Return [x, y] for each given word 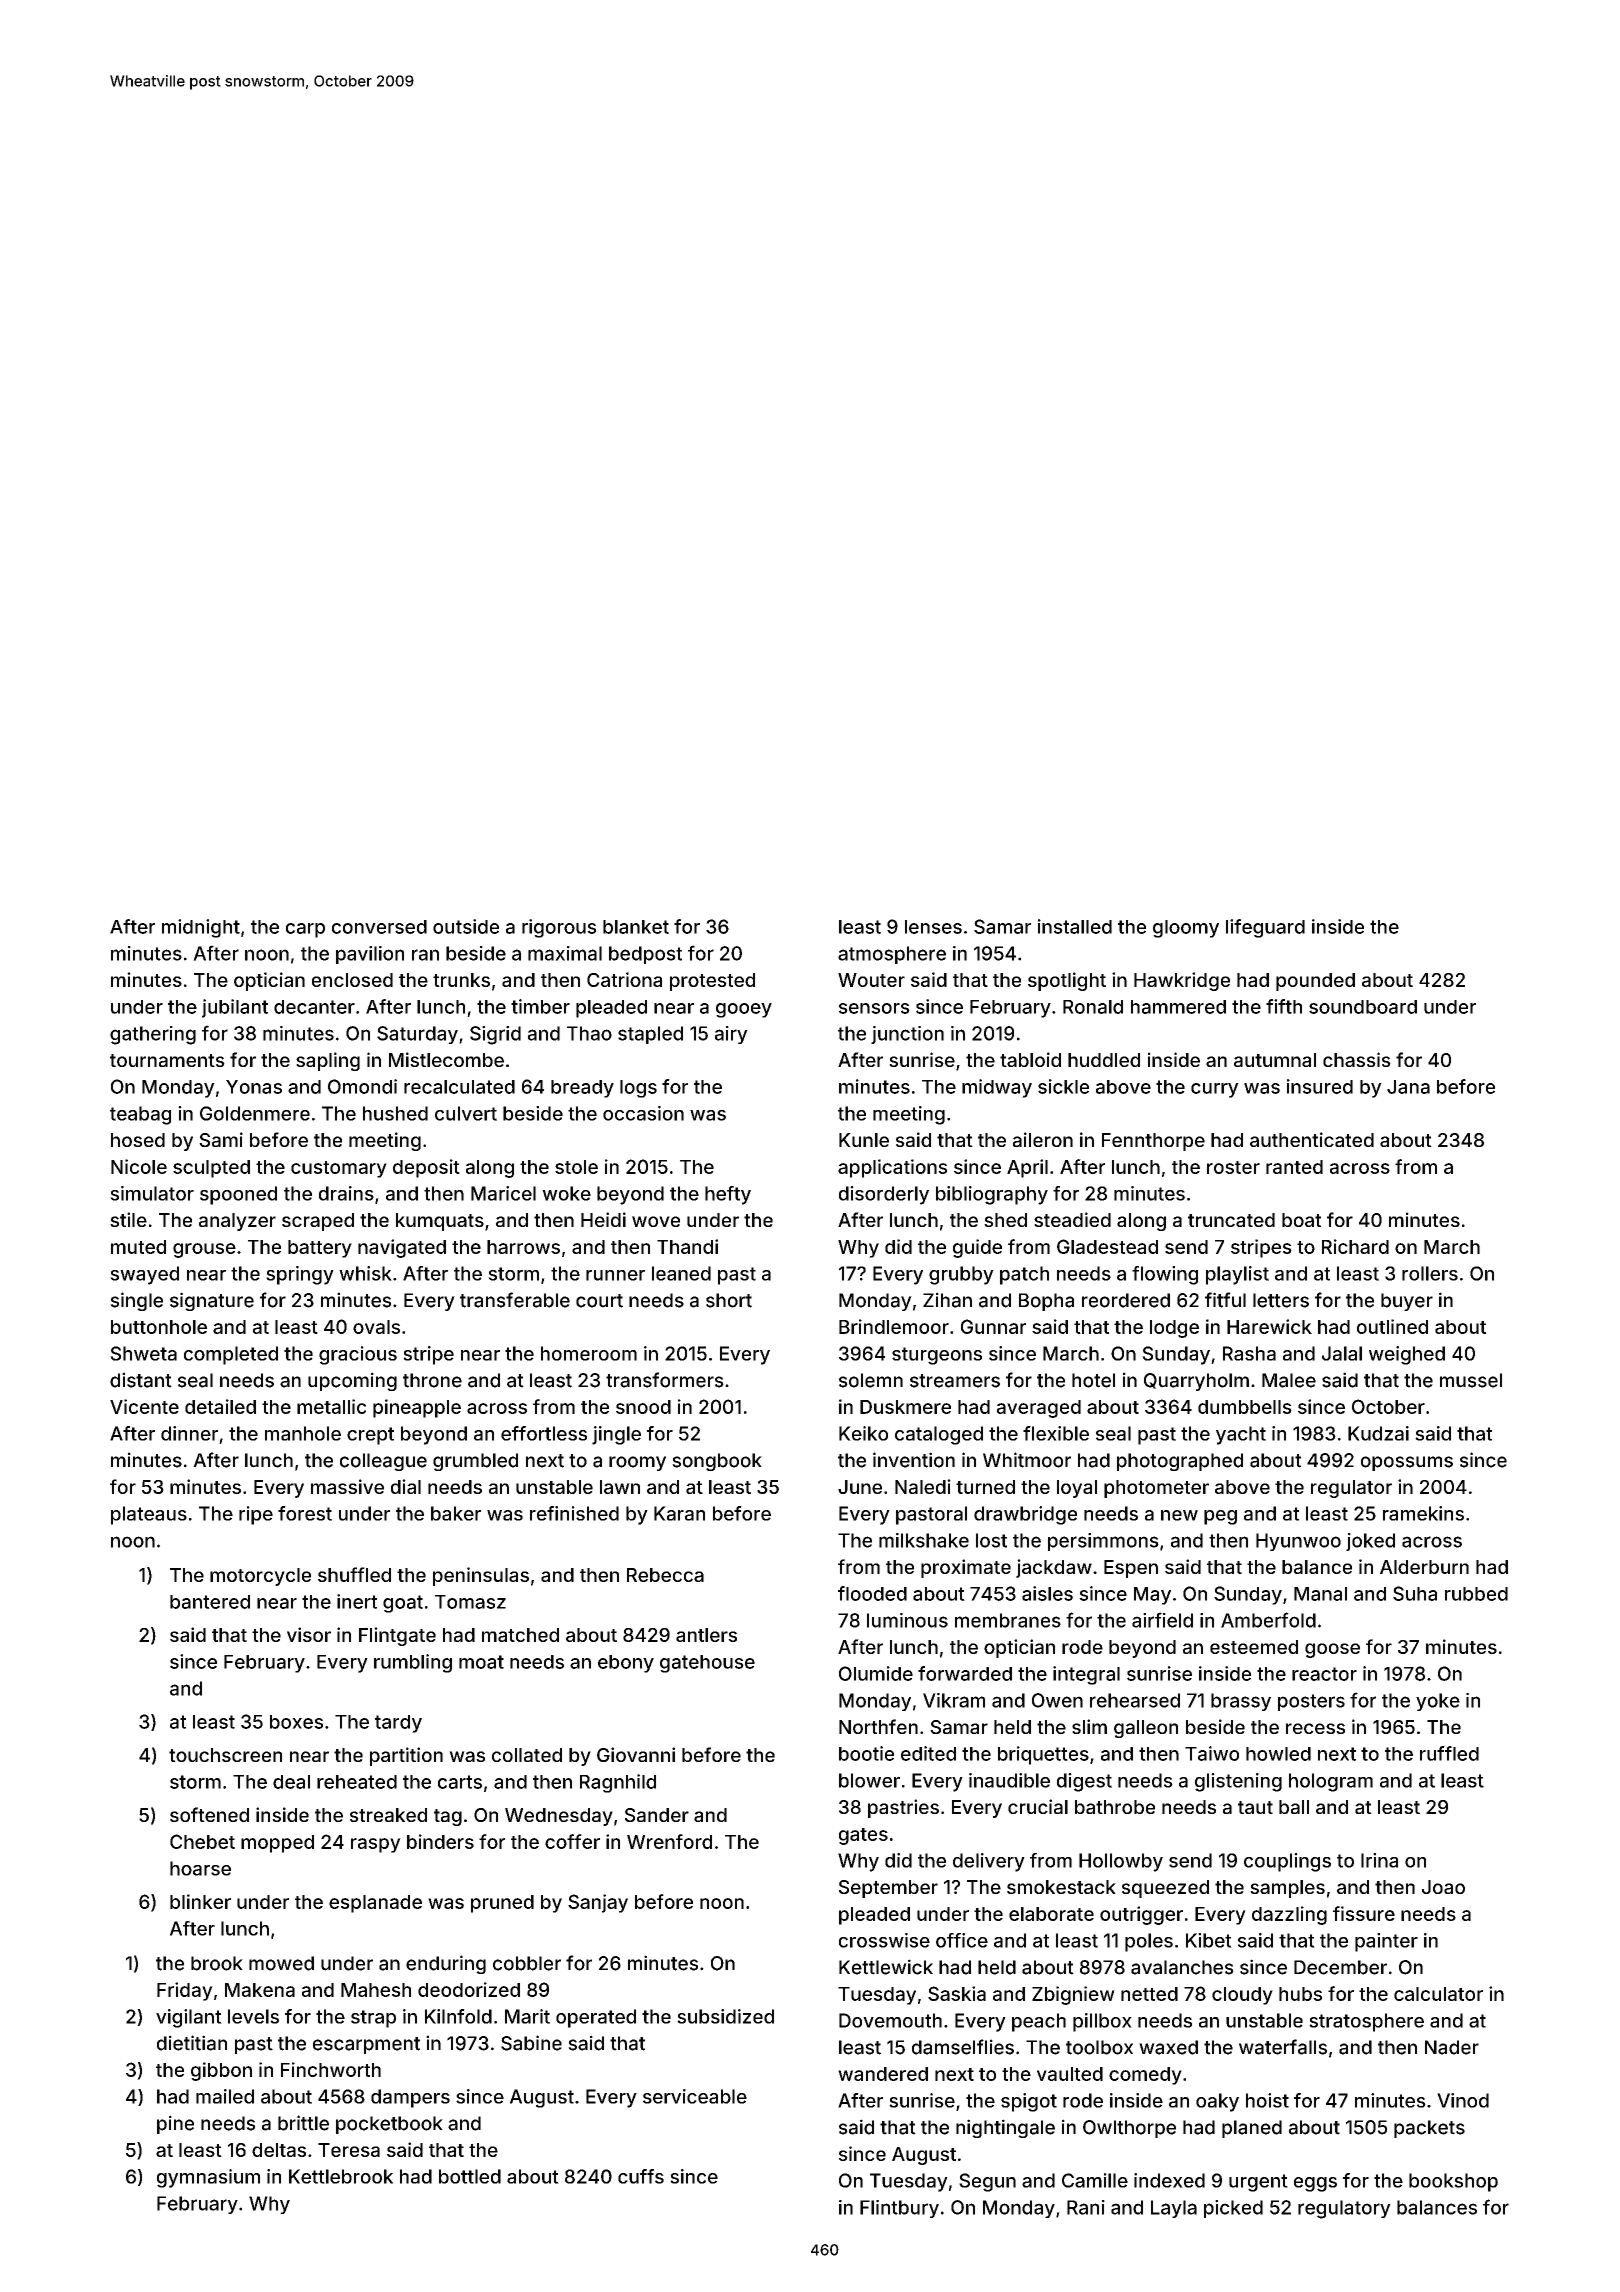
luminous [907, 1620]
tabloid [1030, 1059]
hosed [138, 1140]
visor [309, 1634]
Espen [1131, 1569]
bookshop [1453, 2182]
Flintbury [899, 2209]
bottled [470, 2176]
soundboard [1363, 1007]
